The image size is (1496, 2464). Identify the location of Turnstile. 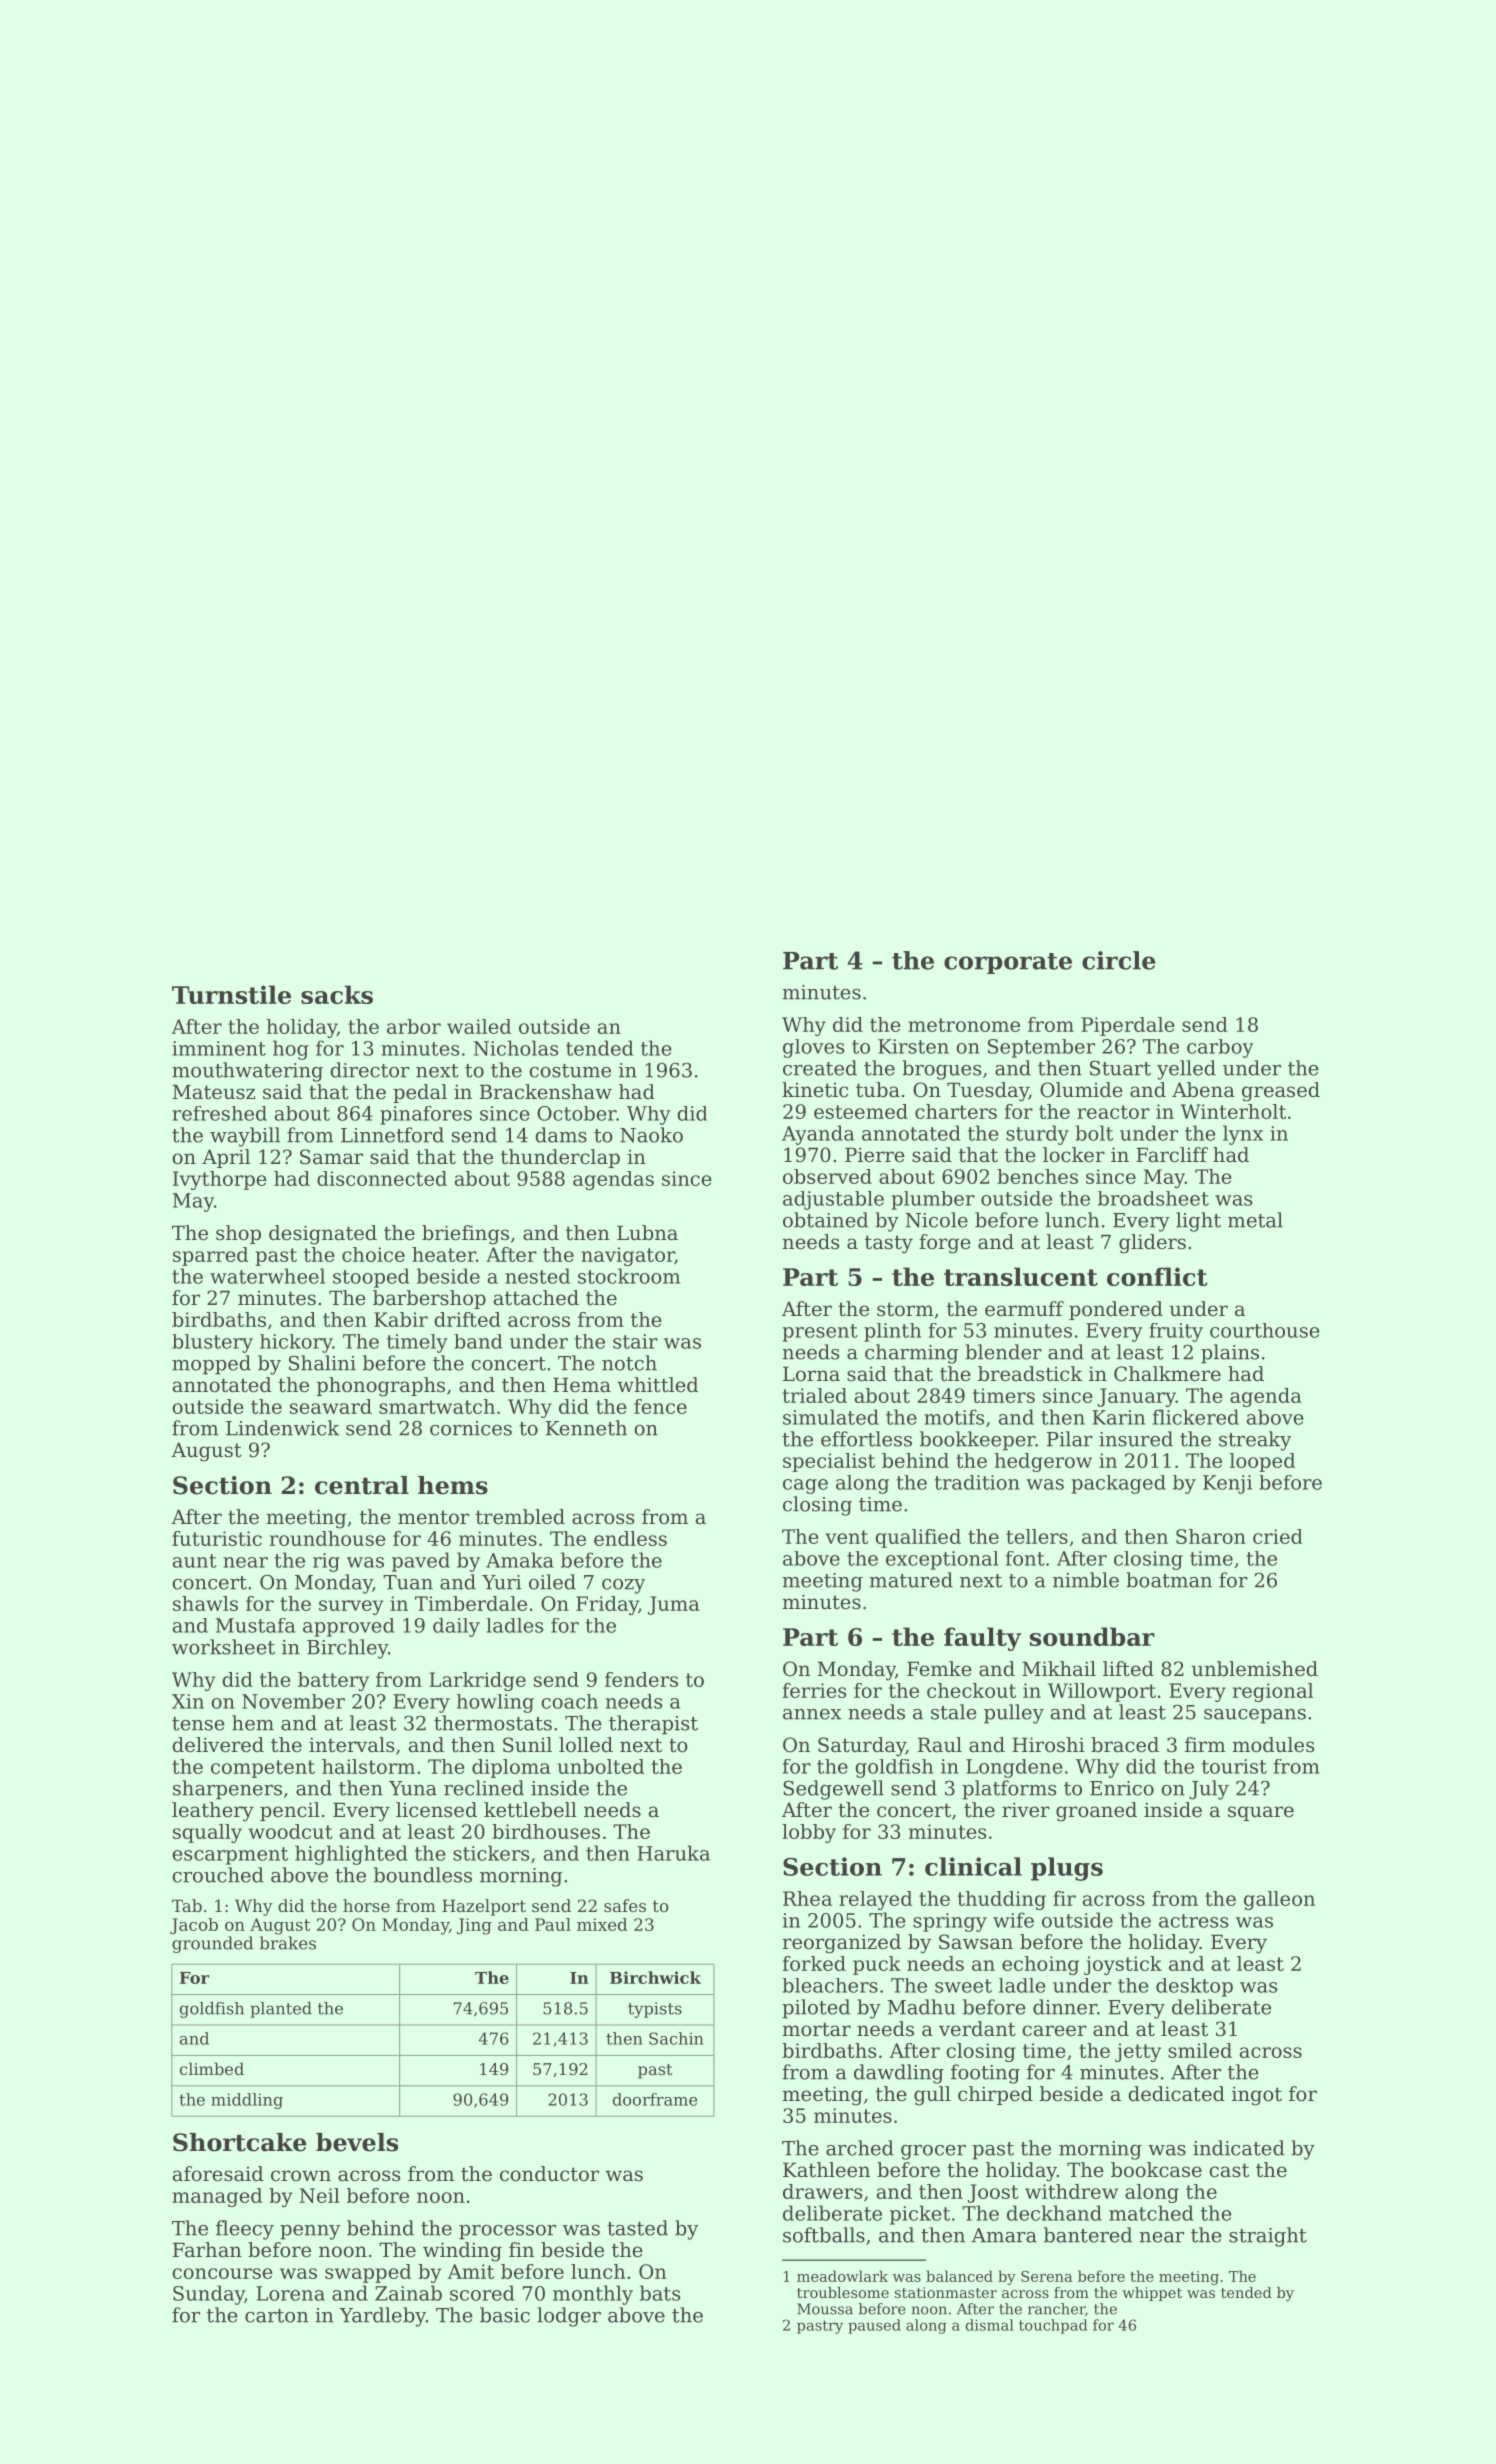
(231, 994).
